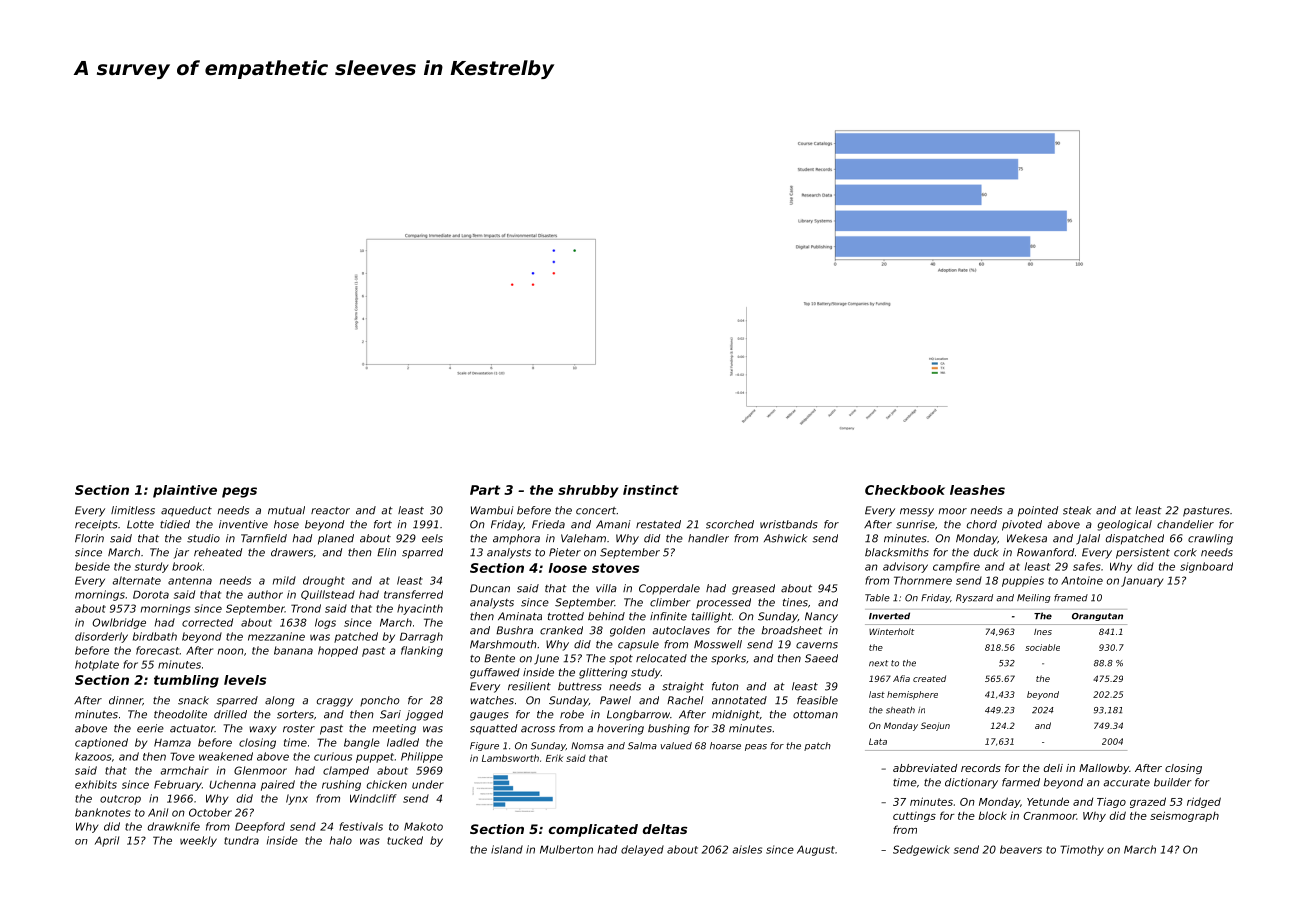  What do you see at coordinates (596, 511) in the document?
I see `concert` at bounding box center [596, 511].
